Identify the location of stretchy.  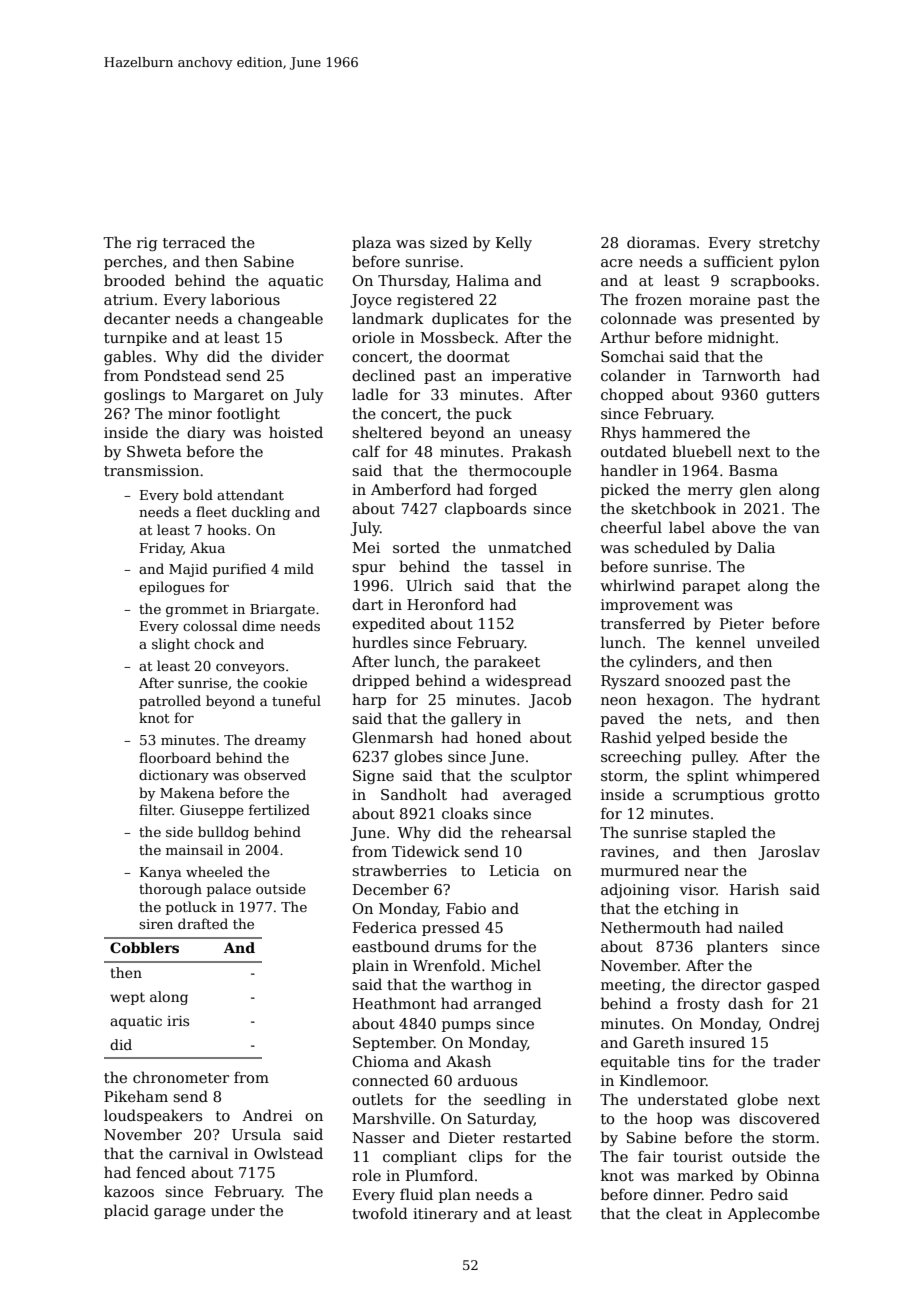
(789, 243).
